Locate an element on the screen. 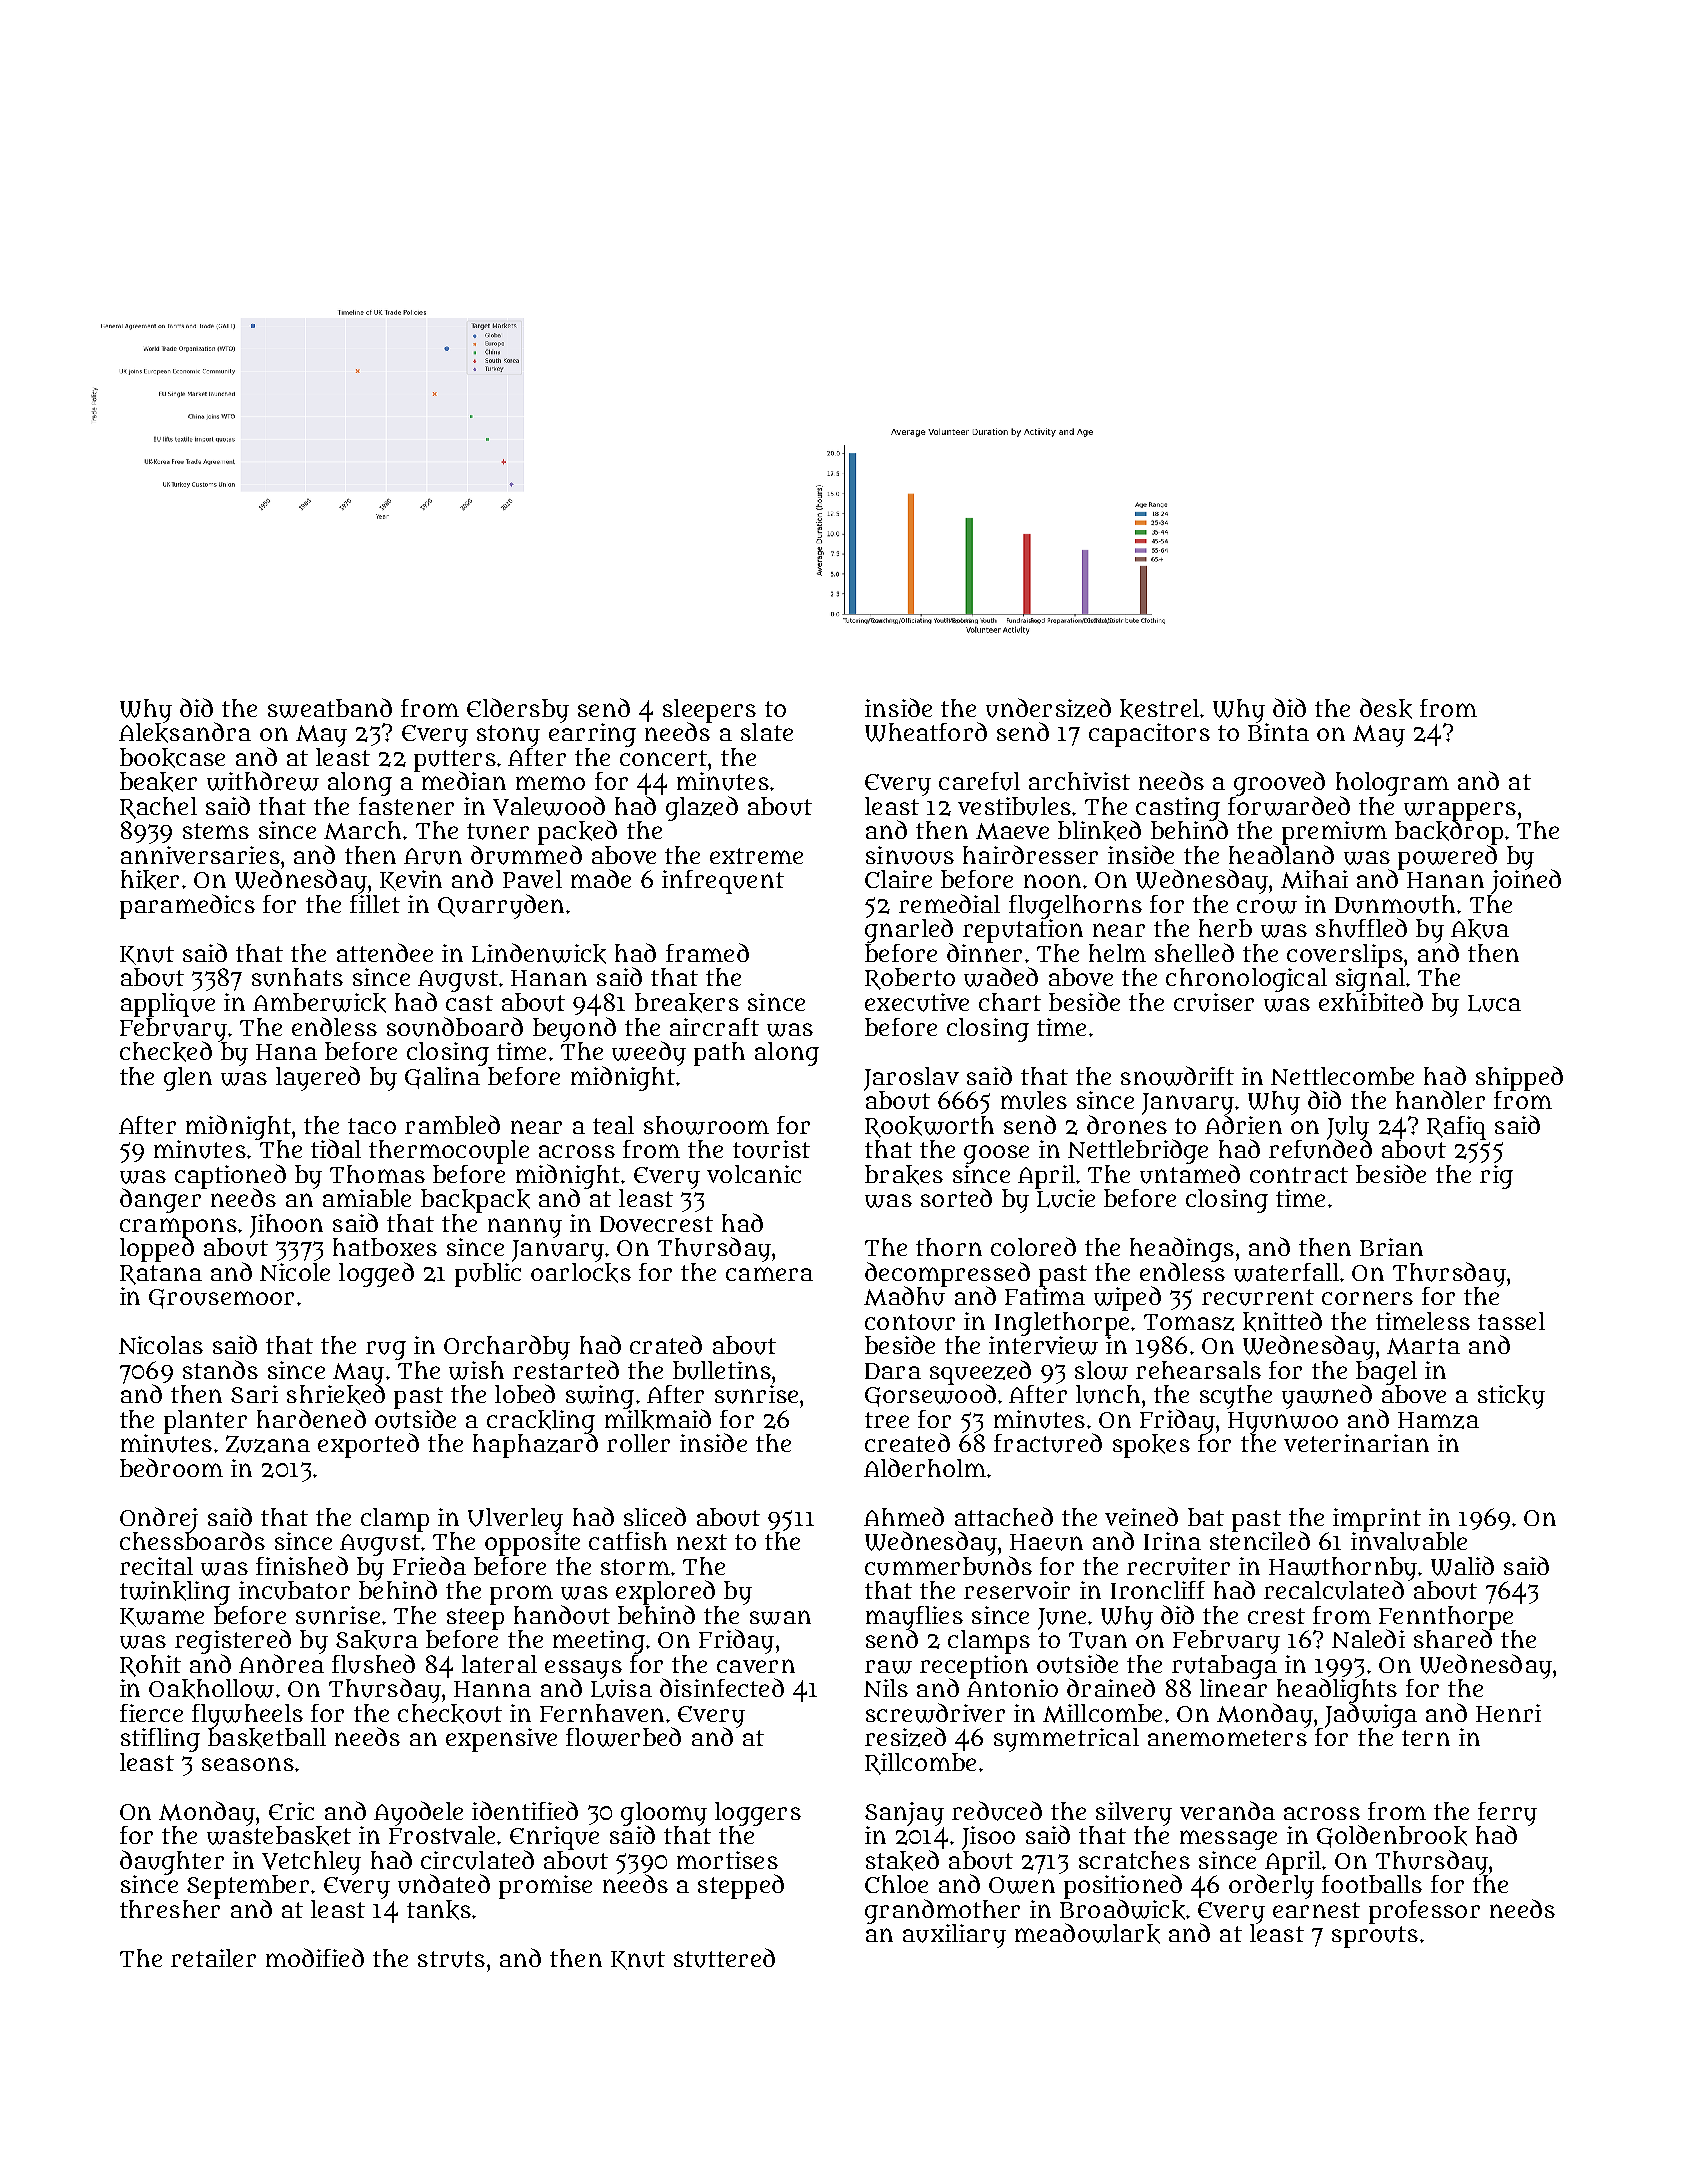 The height and width of the screenshot is (2178, 1683). sleepers is located at coordinates (709, 711).
